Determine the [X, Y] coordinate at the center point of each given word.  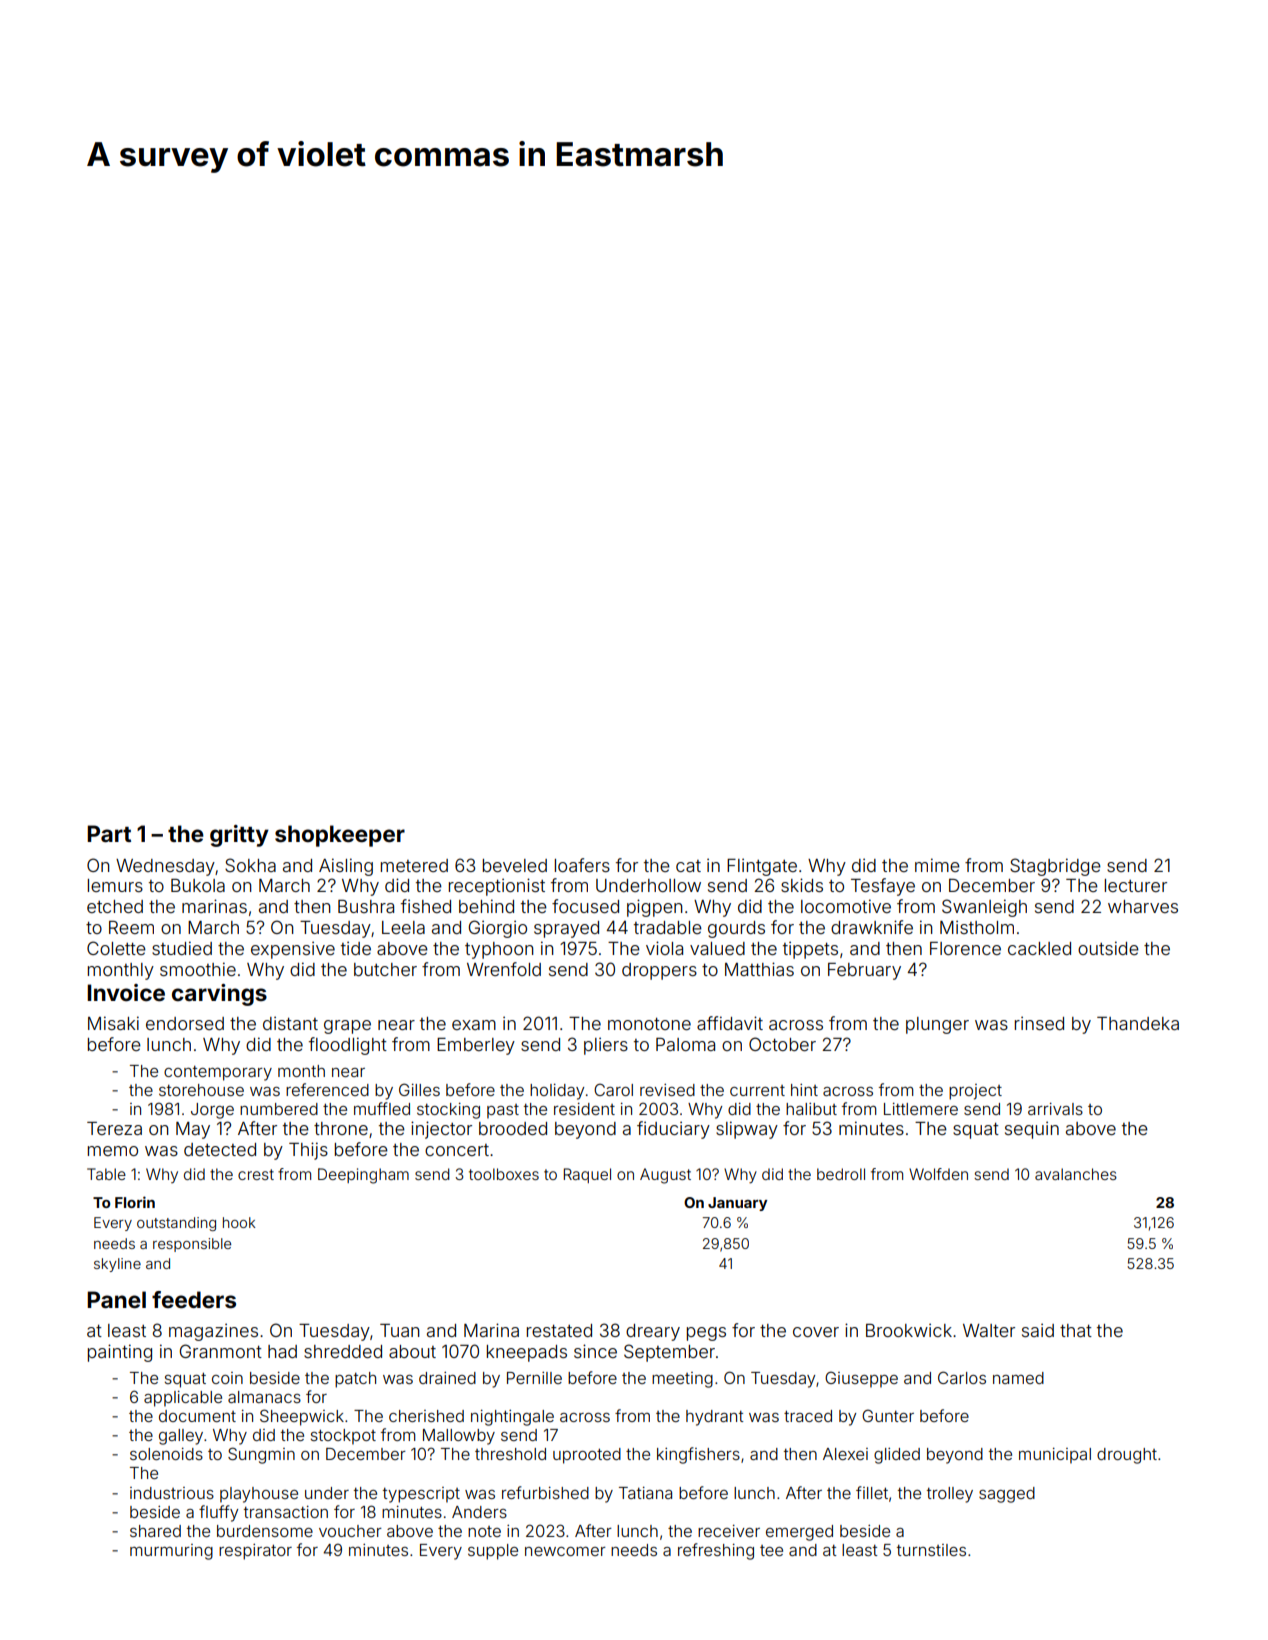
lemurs [115, 885]
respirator [255, 1552]
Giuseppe [861, 1379]
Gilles [419, 1089]
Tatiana [645, 1493]
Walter [989, 1330]
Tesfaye [883, 887]
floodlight [348, 1046]
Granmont [220, 1351]
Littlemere [921, 1109]
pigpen [654, 908]
